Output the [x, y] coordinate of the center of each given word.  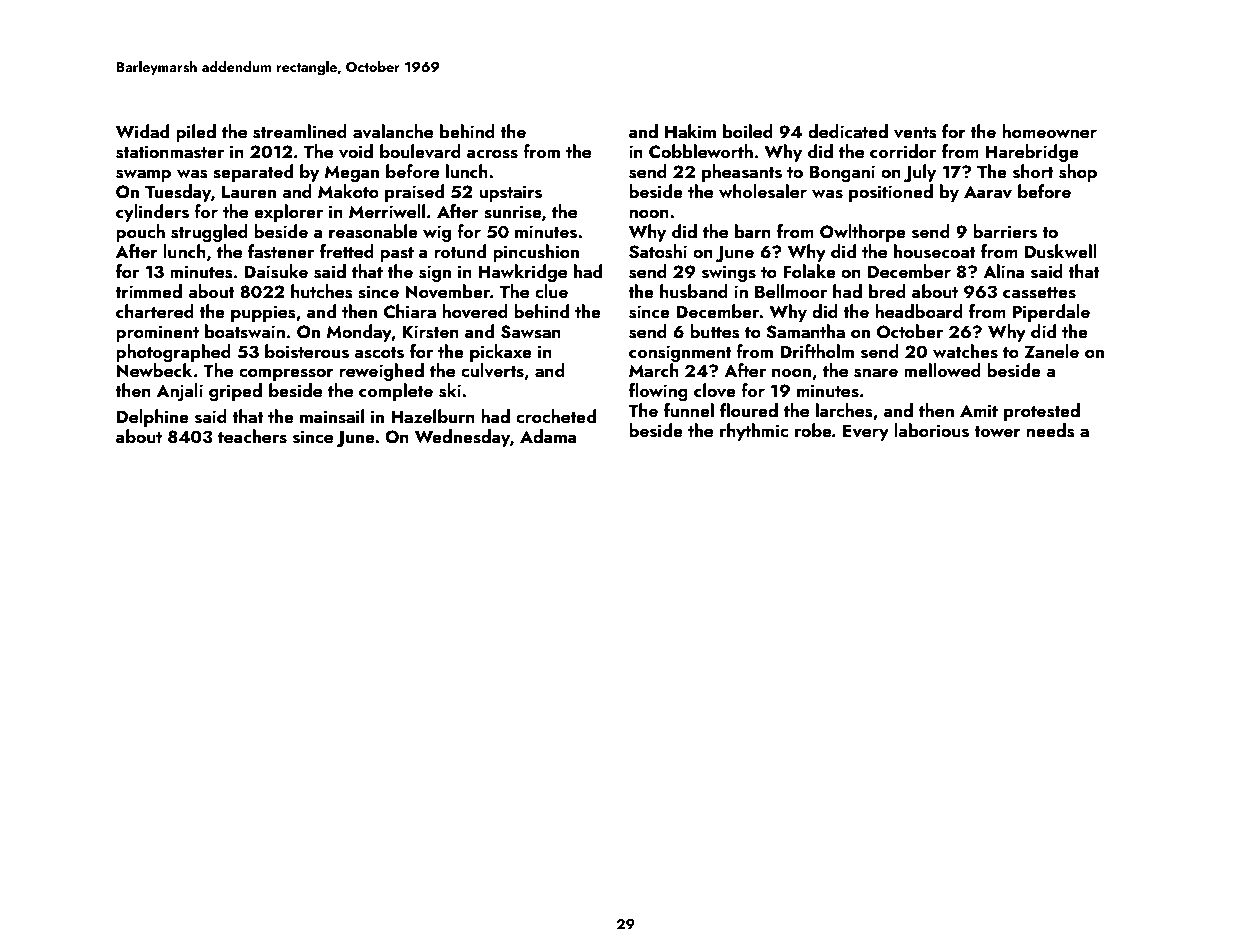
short [1033, 171]
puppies [263, 313]
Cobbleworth [701, 151]
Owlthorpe [863, 233]
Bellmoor [791, 291]
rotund [460, 251]
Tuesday [178, 193]
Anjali [180, 392]
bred [887, 291]
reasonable [373, 231]
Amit [979, 410]
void [356, 151]
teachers [252, 436]
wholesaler [763, 191]
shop [1078, 173]
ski [450, 390]
